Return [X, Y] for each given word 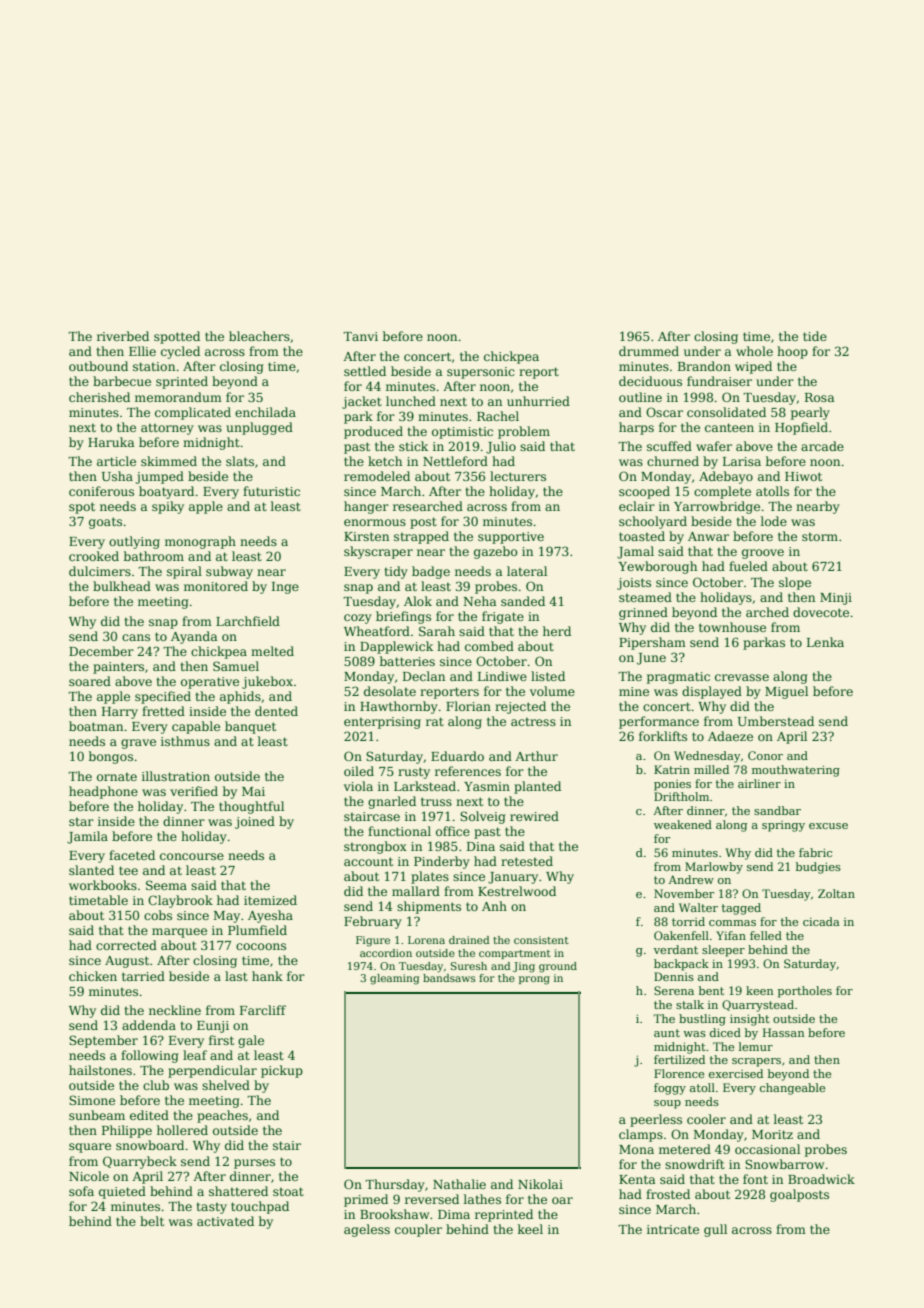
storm [820, 536]
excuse [828, 826]
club [156, 1085]
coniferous [101, 491]
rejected [520, 707]
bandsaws [449, 978]
